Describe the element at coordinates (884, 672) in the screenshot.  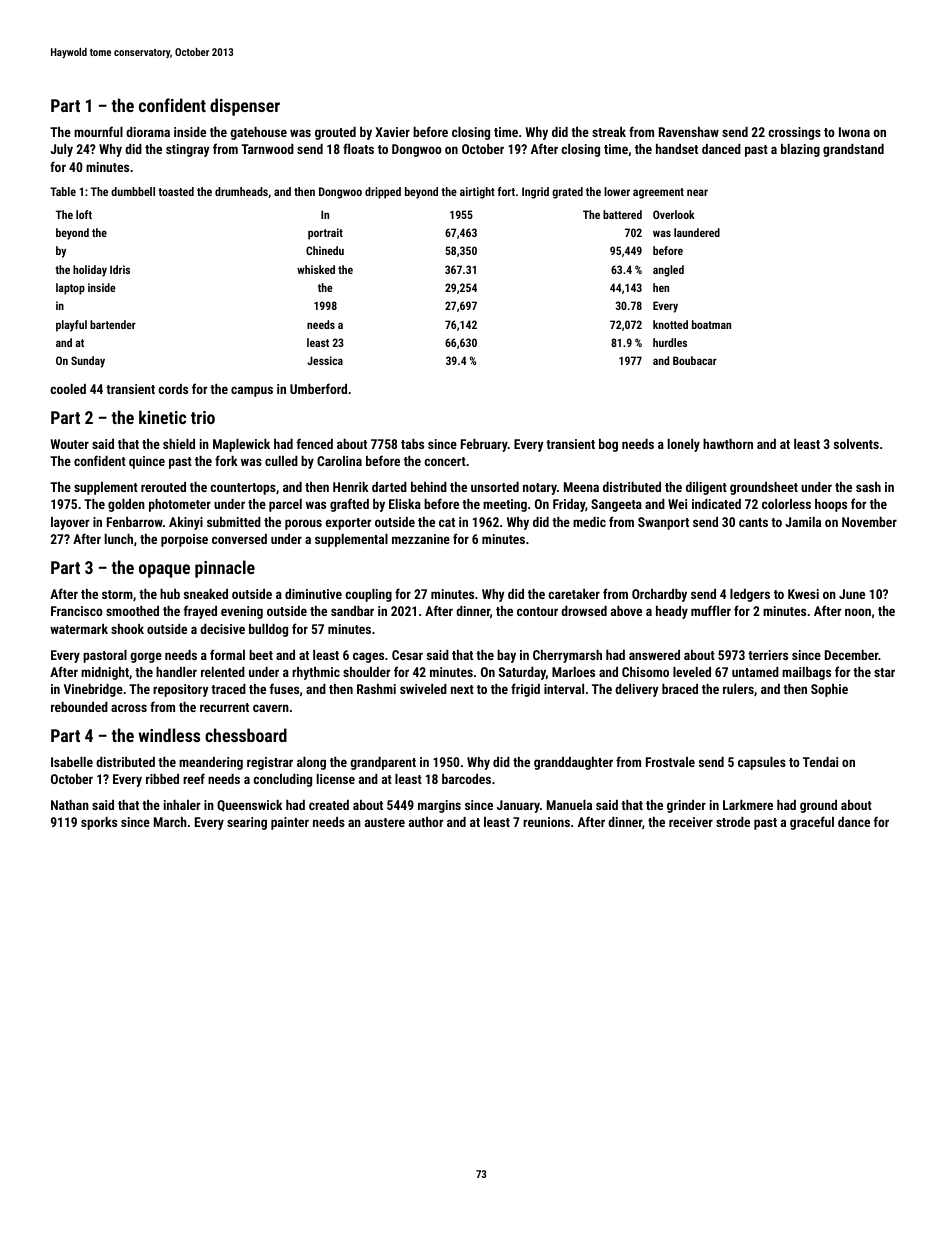
I see `star` at that location.
